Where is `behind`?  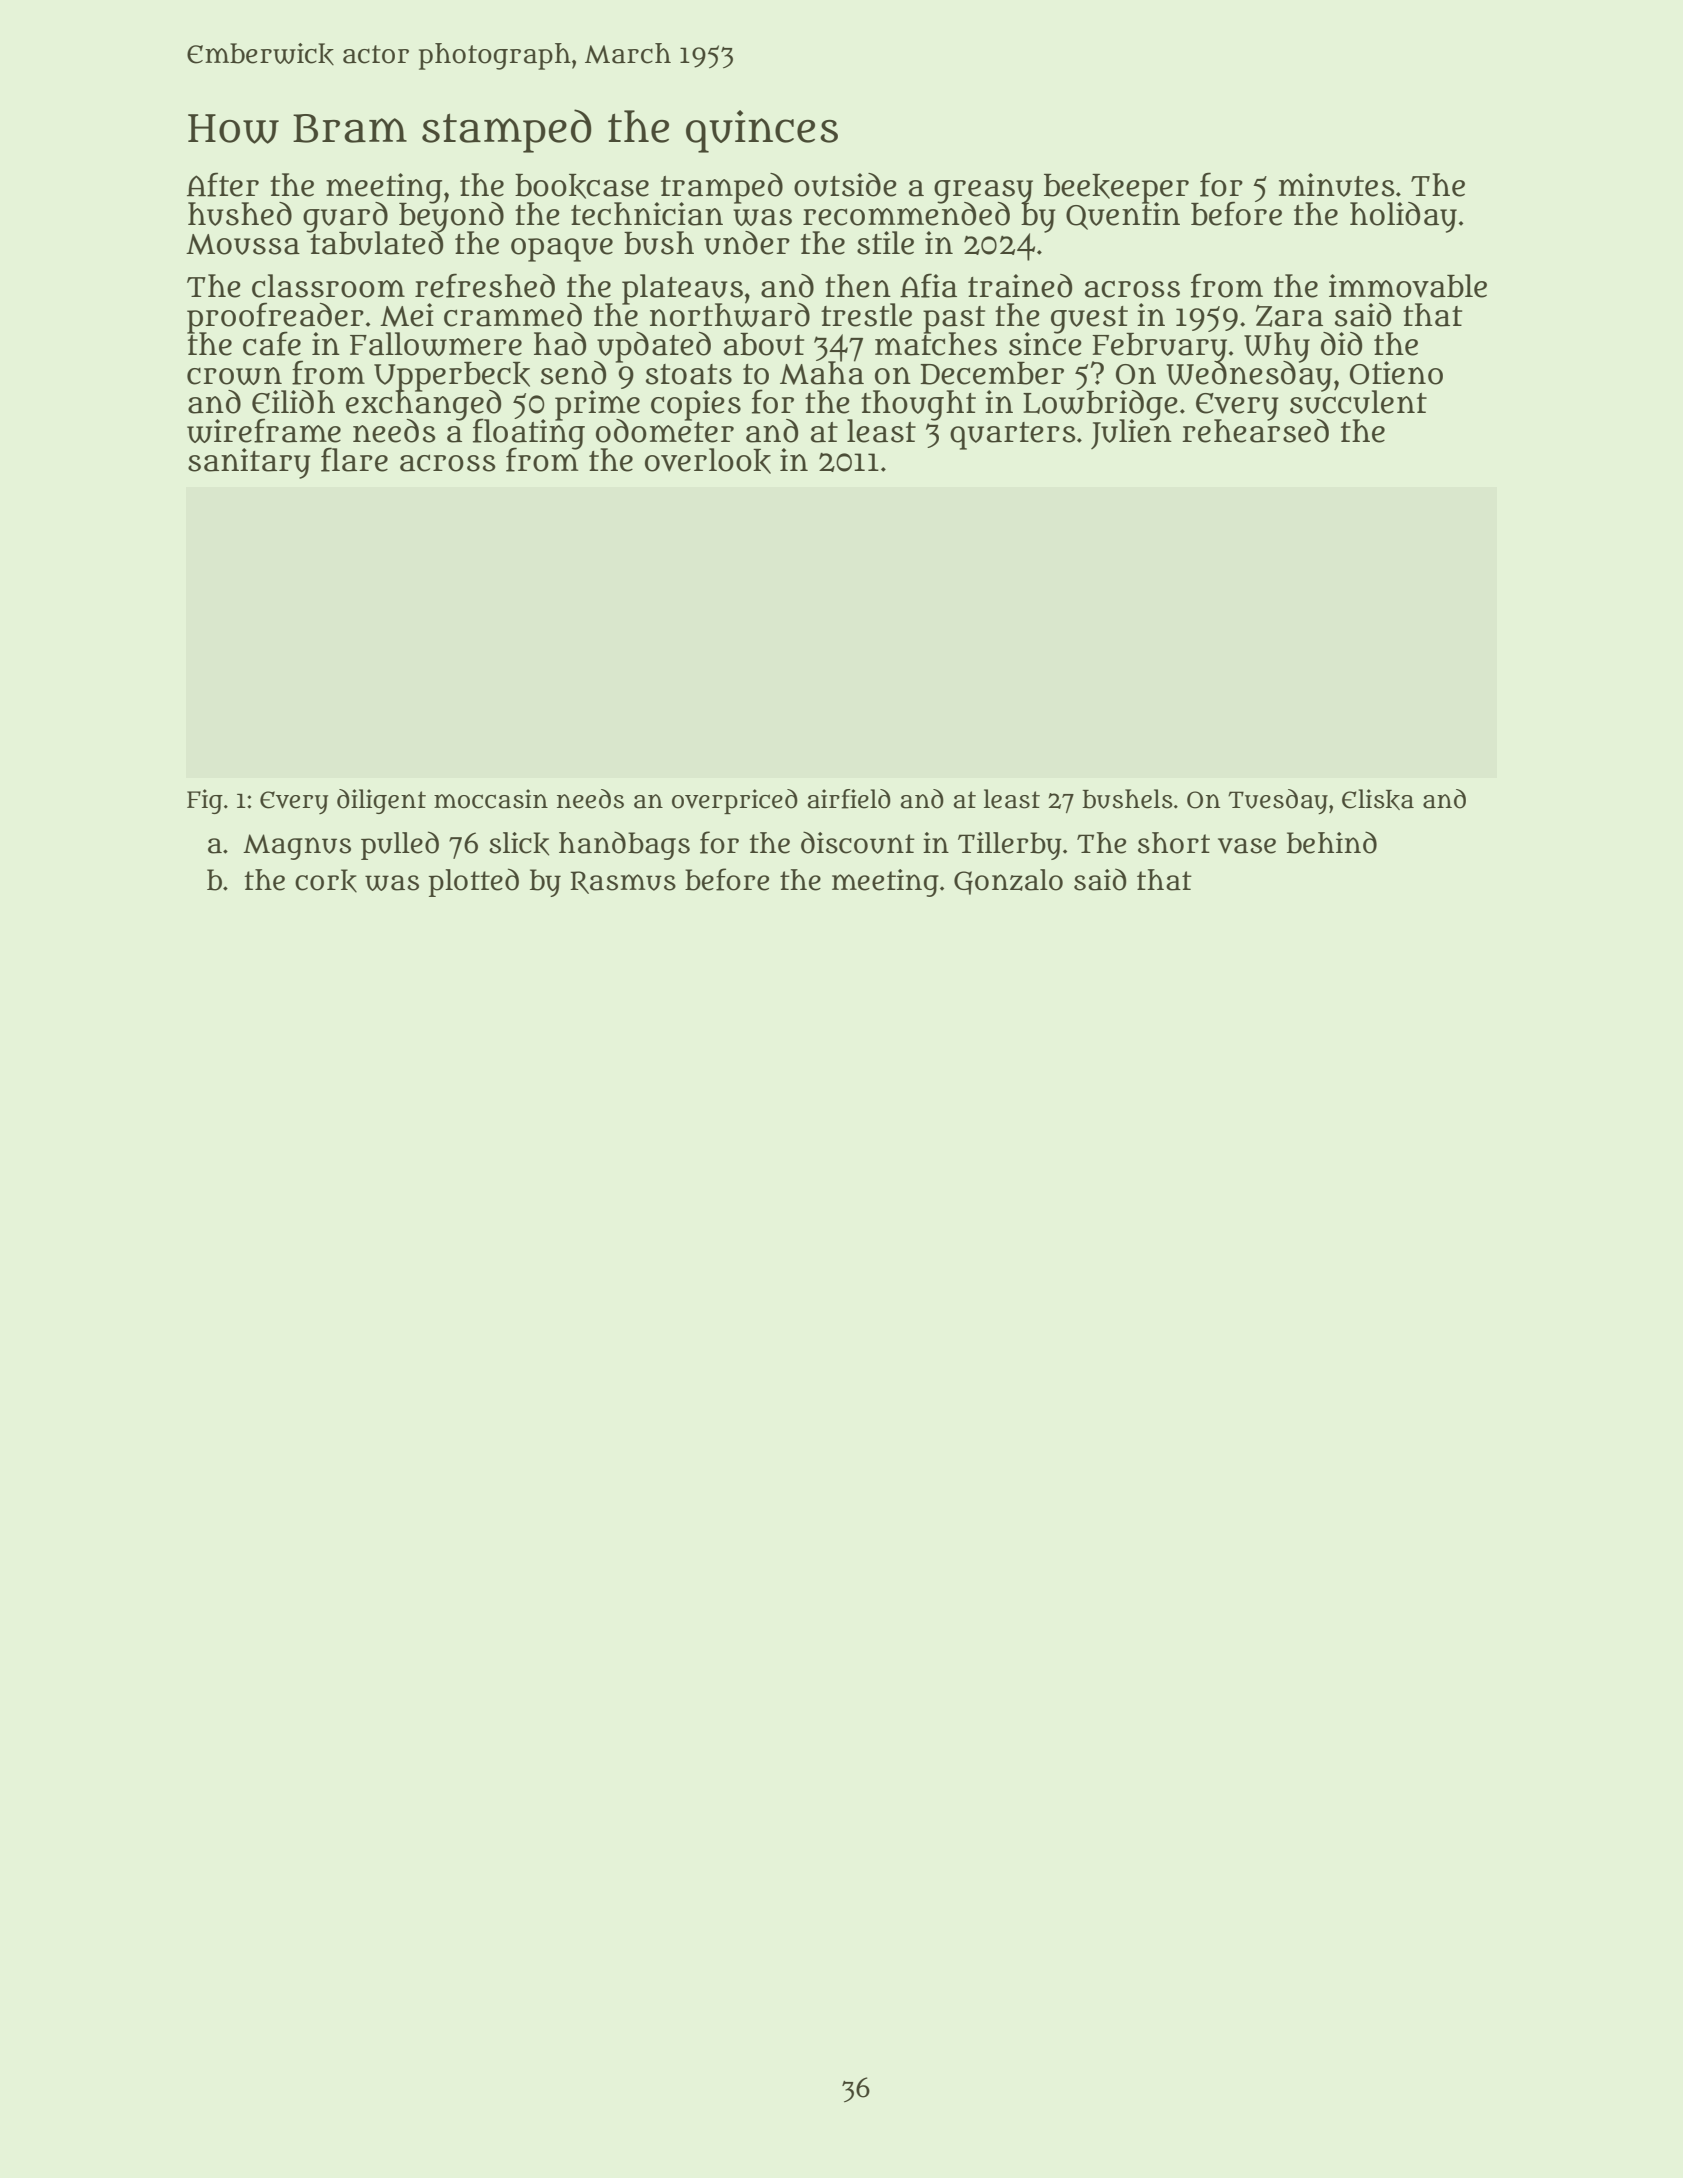 behind is located at coordinates (1332, 842).
